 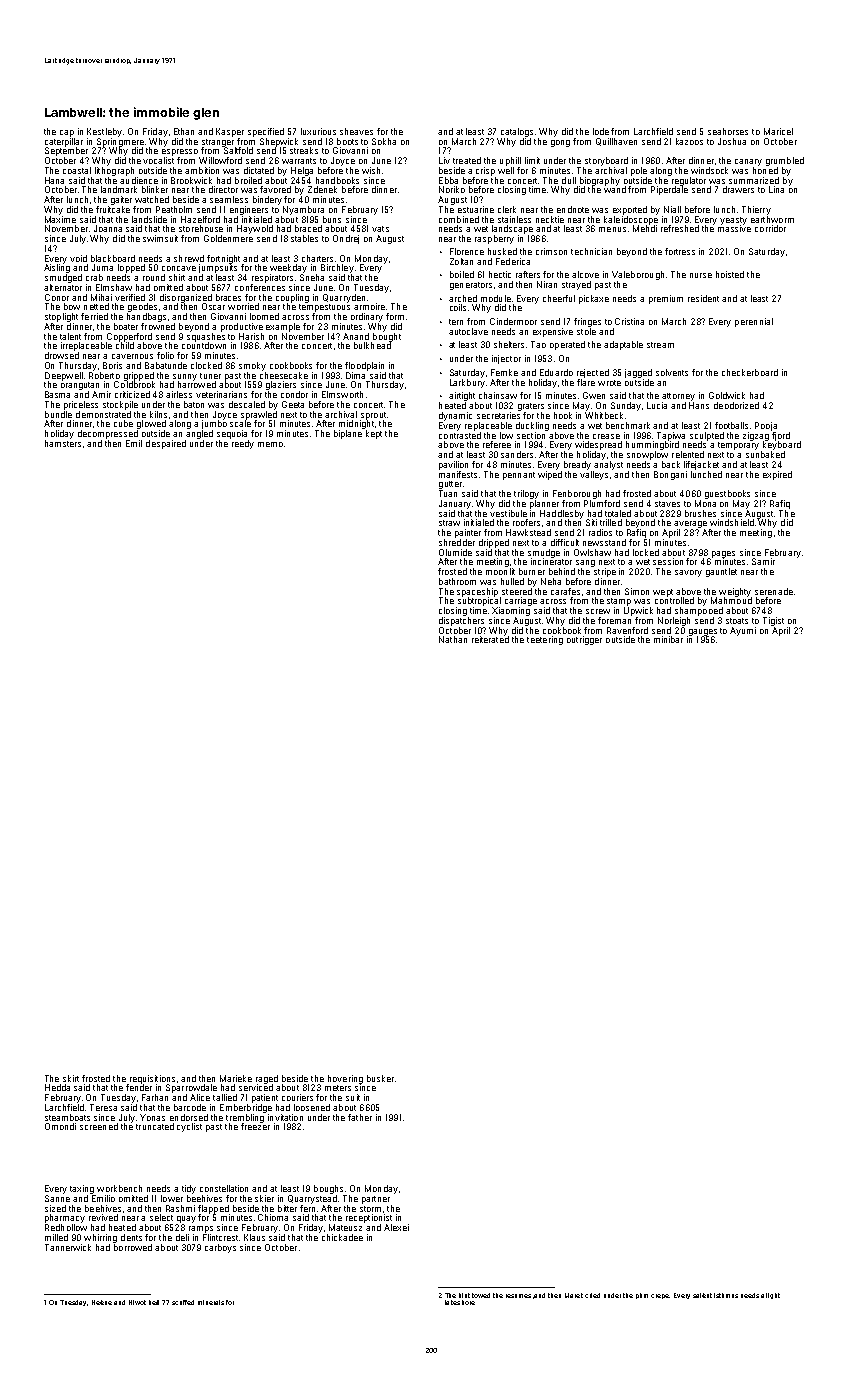 What do you see at coordinates (743, 631) in the document?
I see `Ayumi` at bounding box center [743, 631].
